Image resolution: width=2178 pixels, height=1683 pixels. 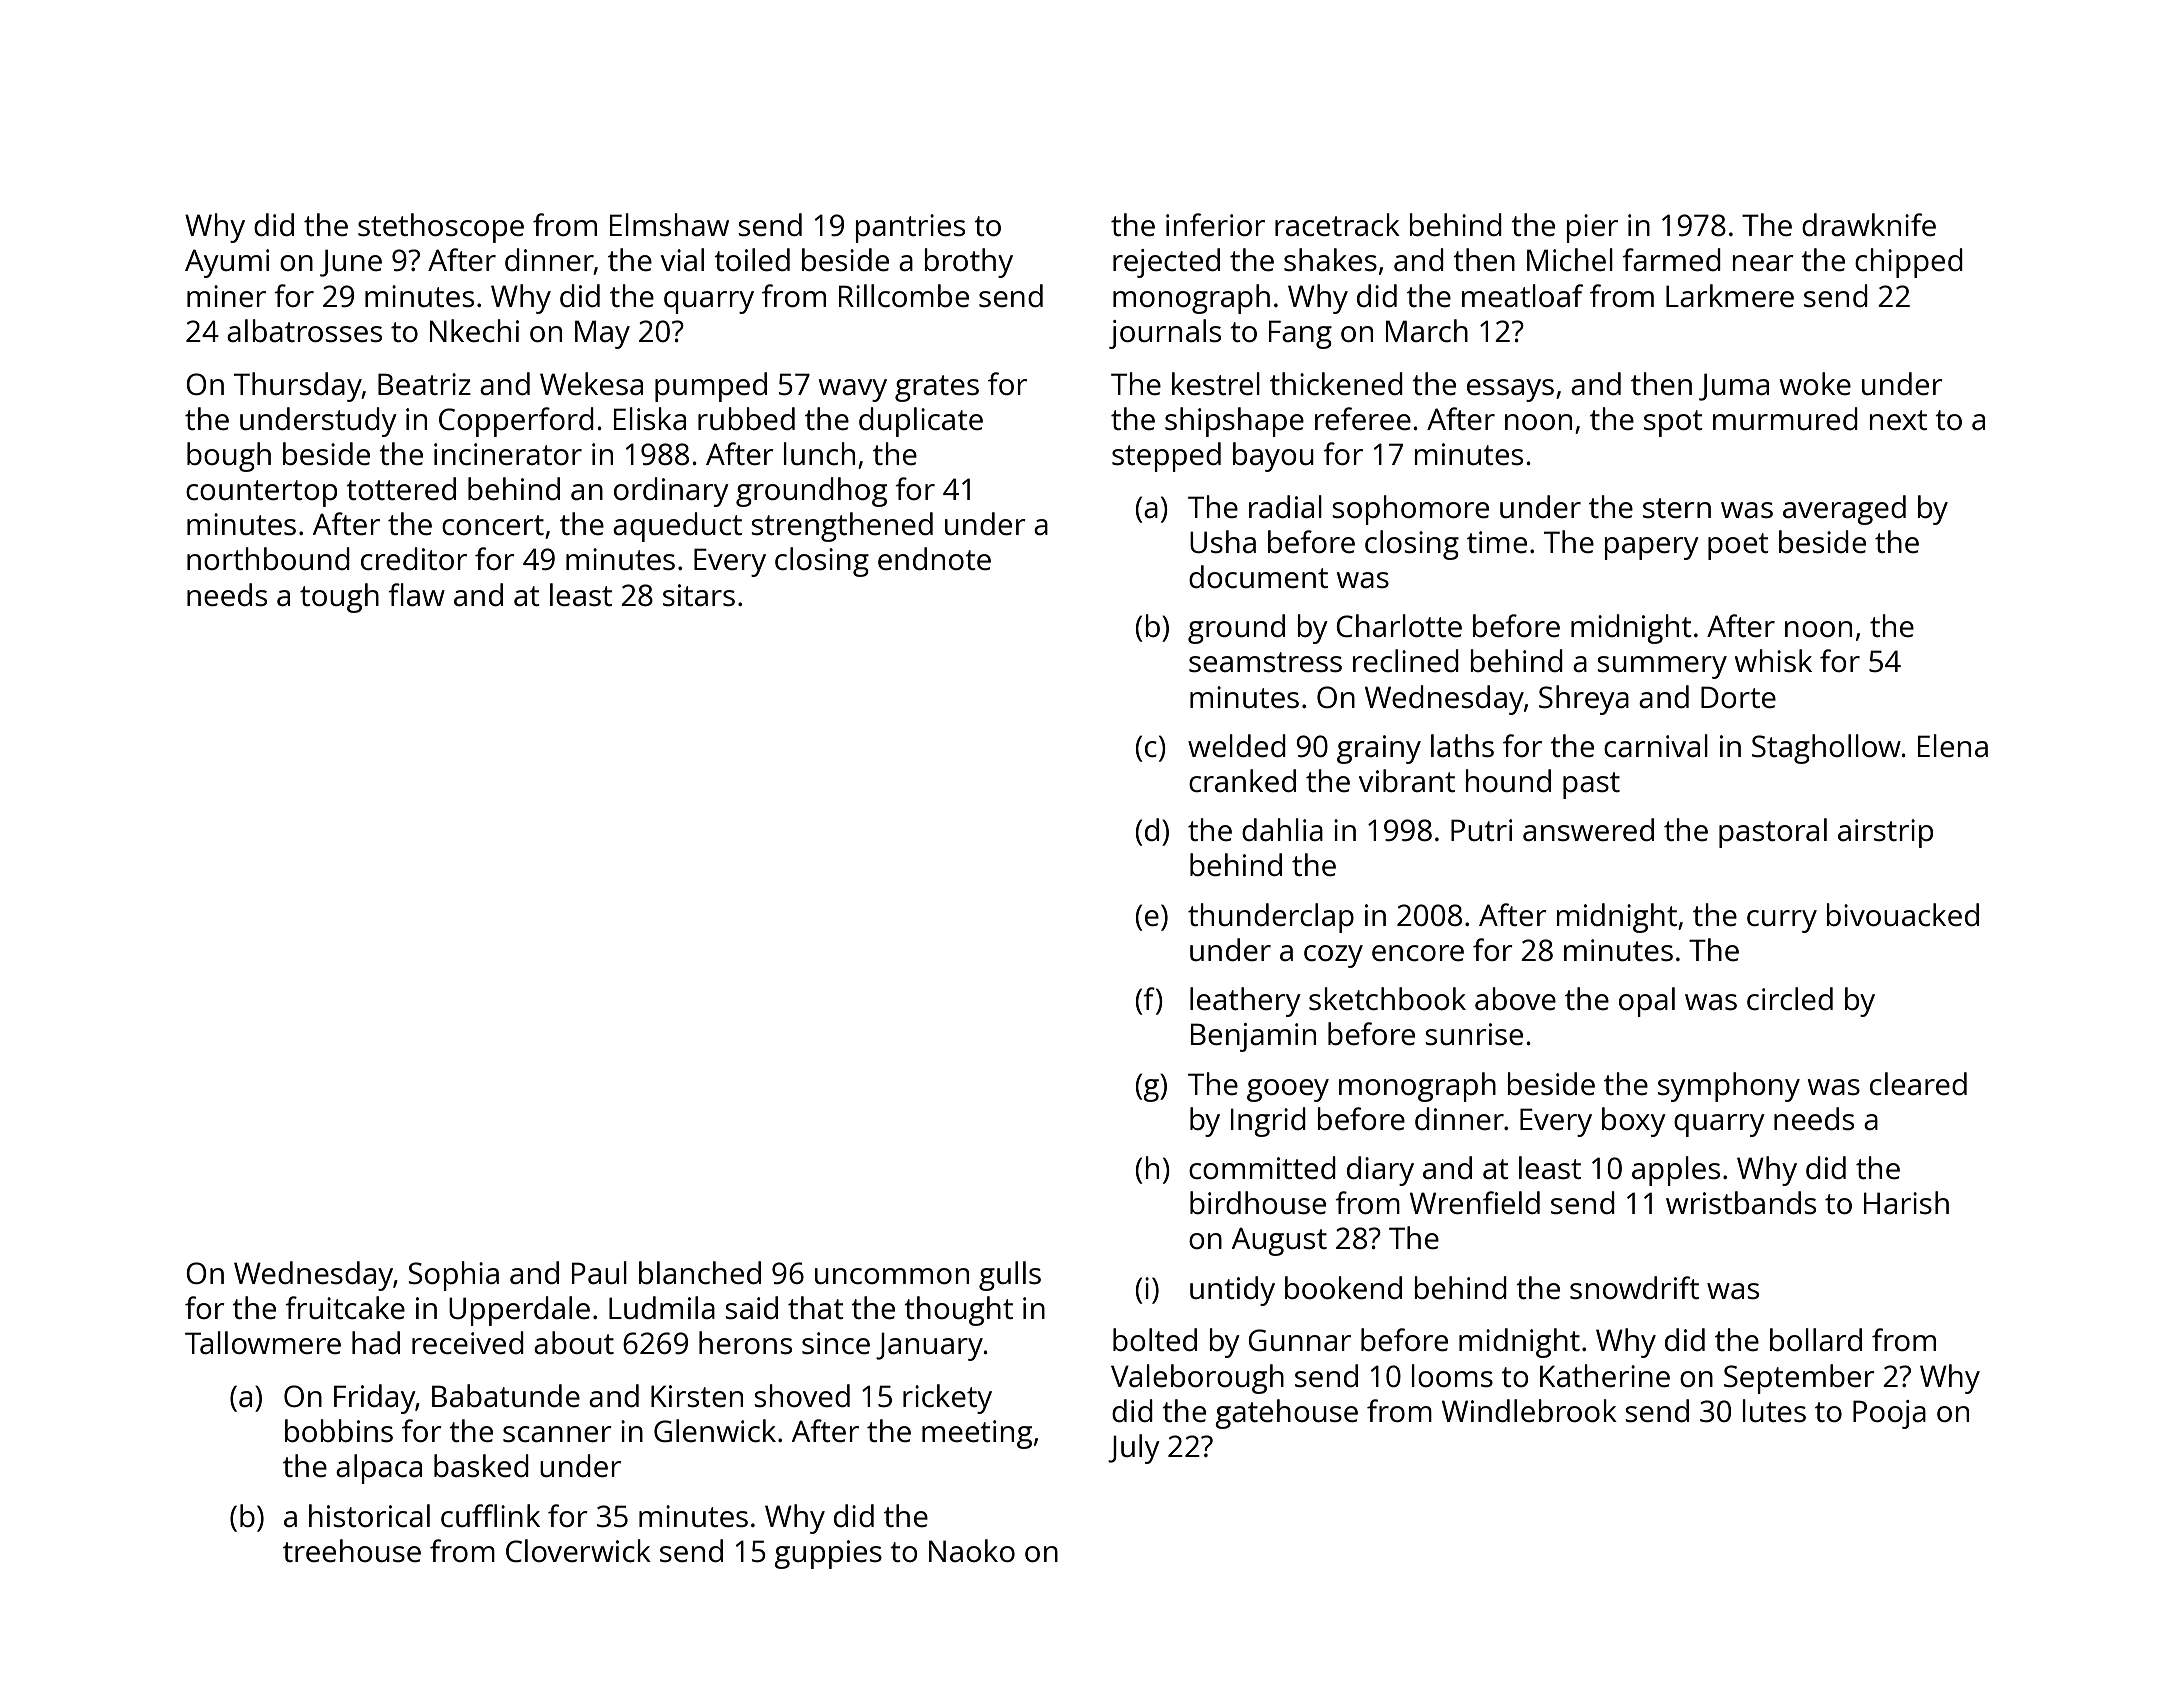 What do you see at coordinates (1286, 1414) in the document?
I see `gatehouse` at bounding box center [1286, 1414].
